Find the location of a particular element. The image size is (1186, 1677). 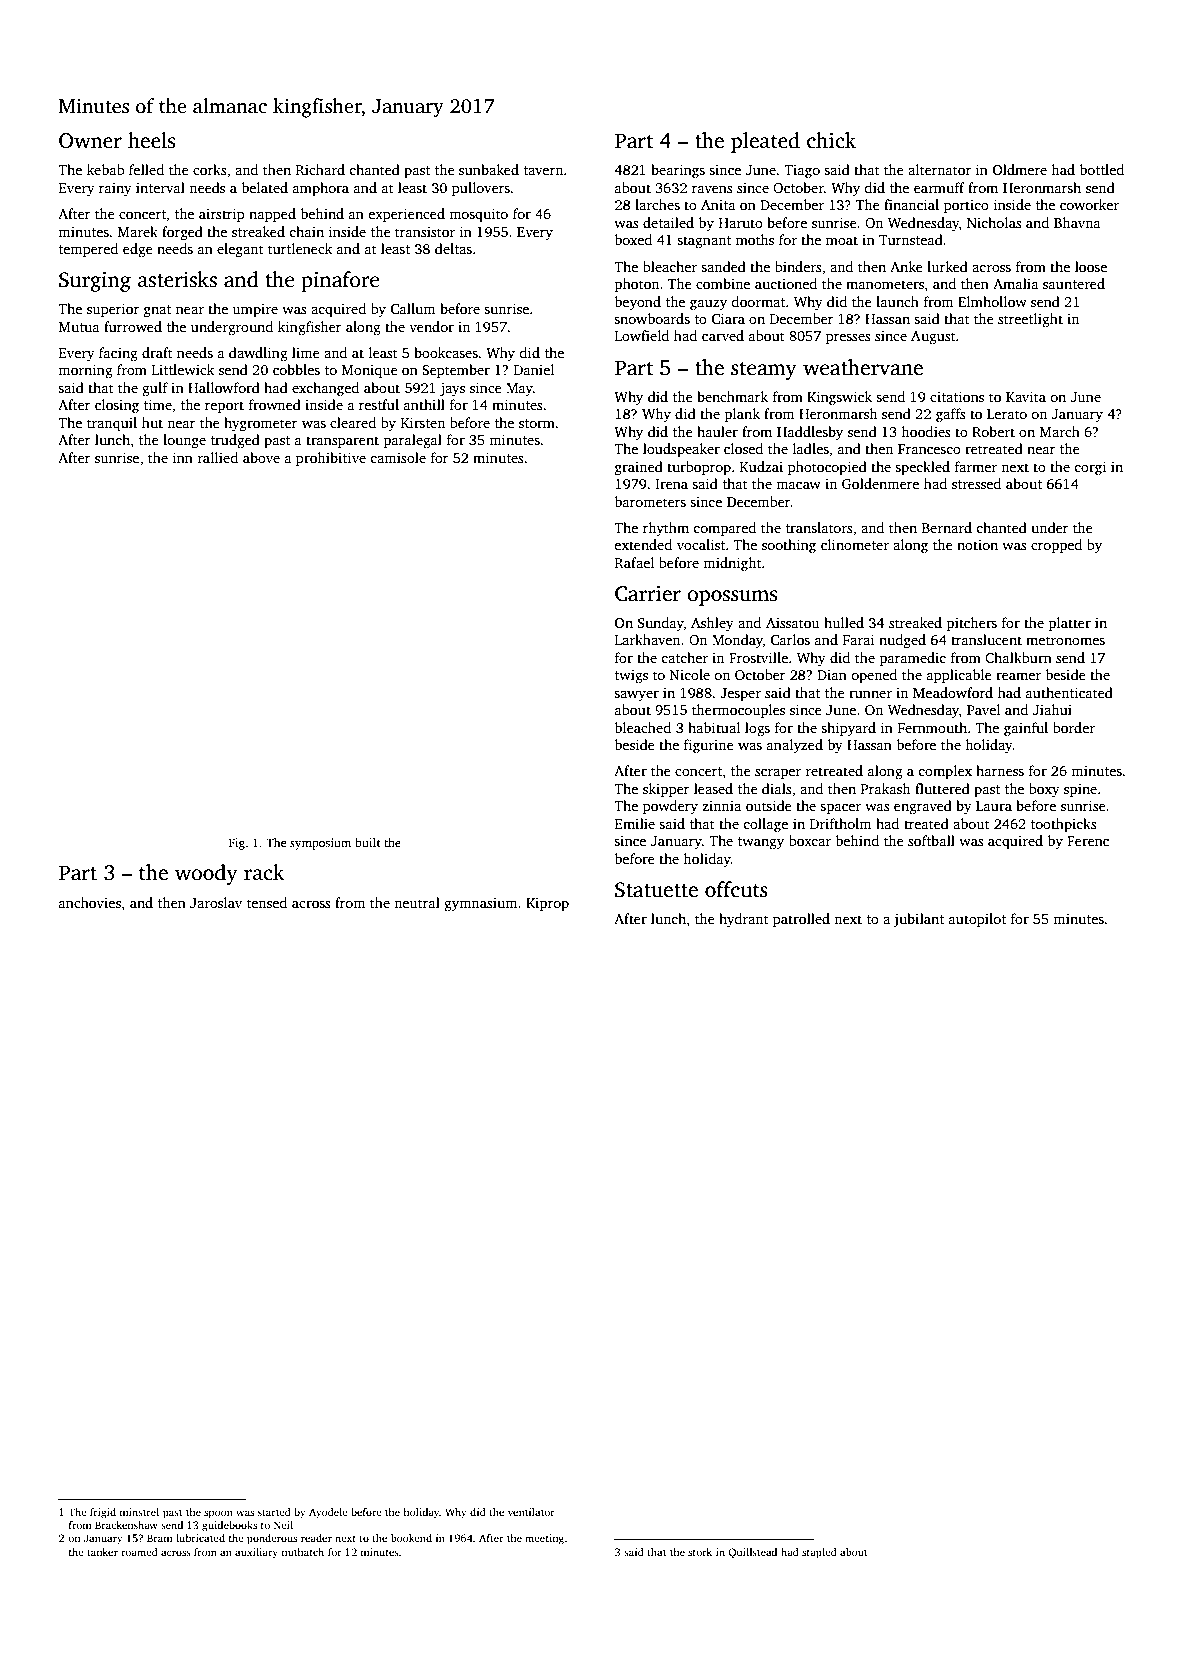

pitchers is located at coordinates (972, 624).
